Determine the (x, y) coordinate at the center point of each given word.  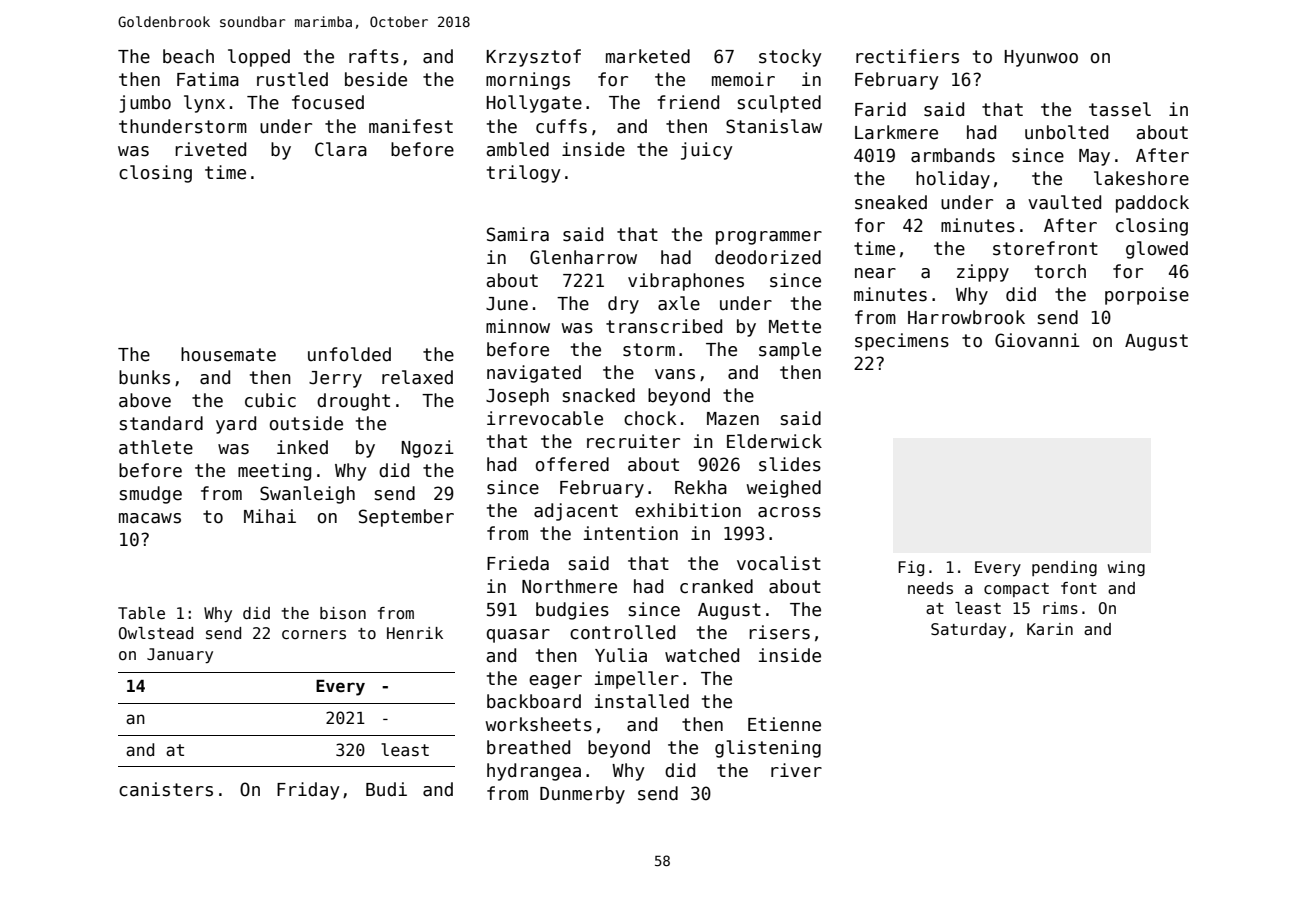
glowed (1157, 250)
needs (930, 588)
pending (1064, 568)
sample (790, 351)
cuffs (561, 126)
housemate (228, 354)
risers (779, 632)
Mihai (270, 516)
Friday (308, 791)
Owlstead (156, 633)
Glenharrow (583, 257)
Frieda (518, 563)
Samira (518, 234)
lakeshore (1141, 178)
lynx (204, 104)
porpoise (1147, 296)
